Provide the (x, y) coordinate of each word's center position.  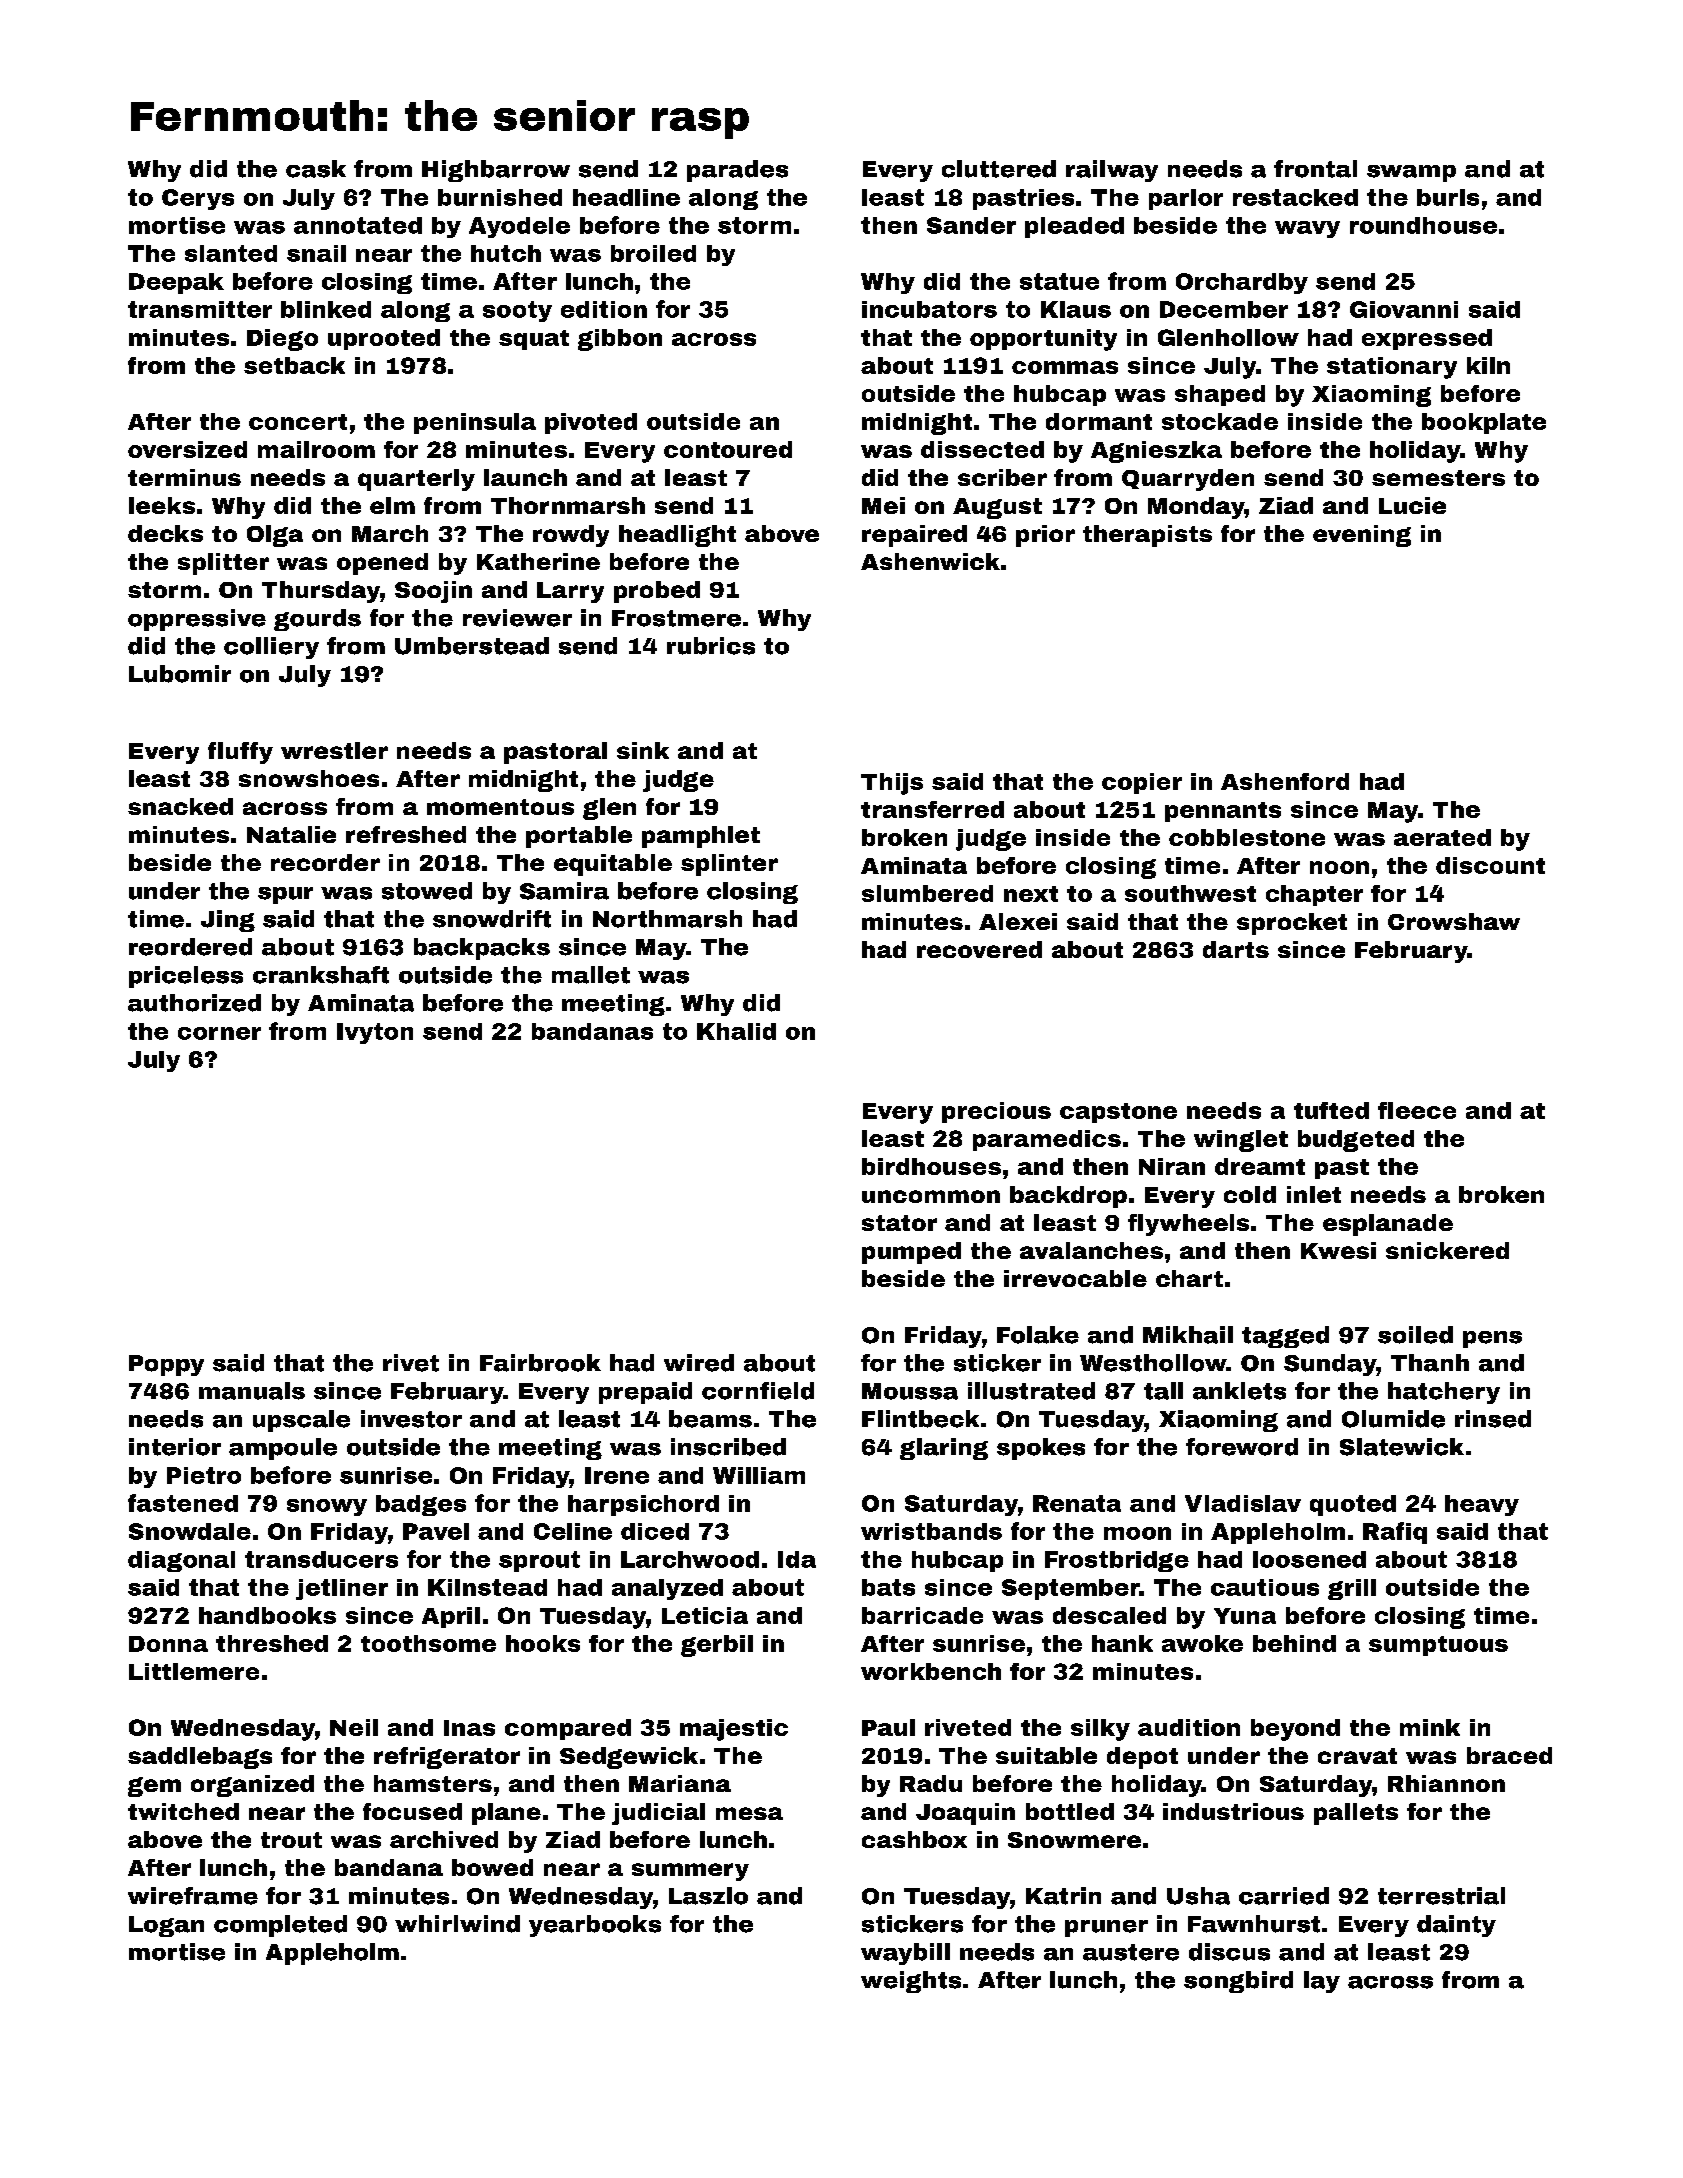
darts (1236, 949)
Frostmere (676, 618)
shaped (1220, 395)
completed (280, 1926)
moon (1137, 1533)
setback (294, 365)
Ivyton (375, 1033)
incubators (929, 309)
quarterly (416, 480)
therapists (1147, 536)
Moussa (910, 1391)
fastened (183, 1503)
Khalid (736, 1031)
